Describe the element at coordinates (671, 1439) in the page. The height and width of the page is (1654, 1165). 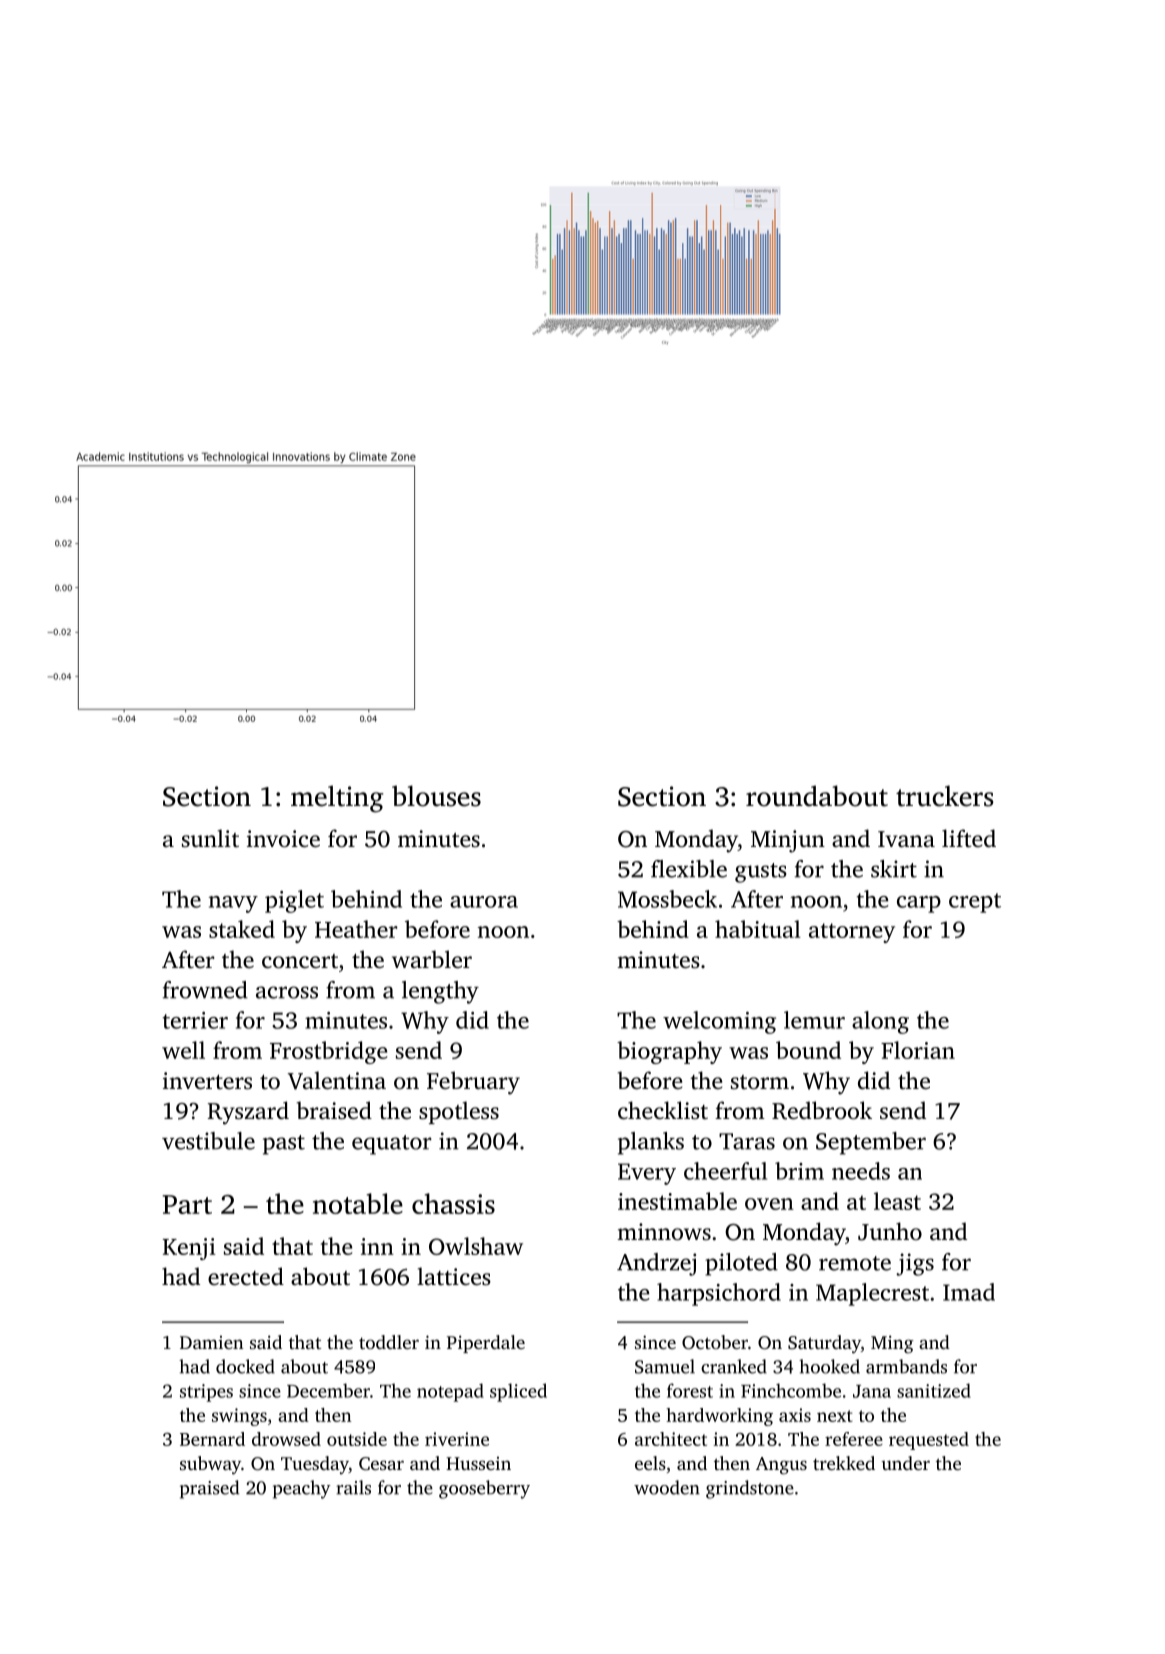
I see `architect` at that location.
